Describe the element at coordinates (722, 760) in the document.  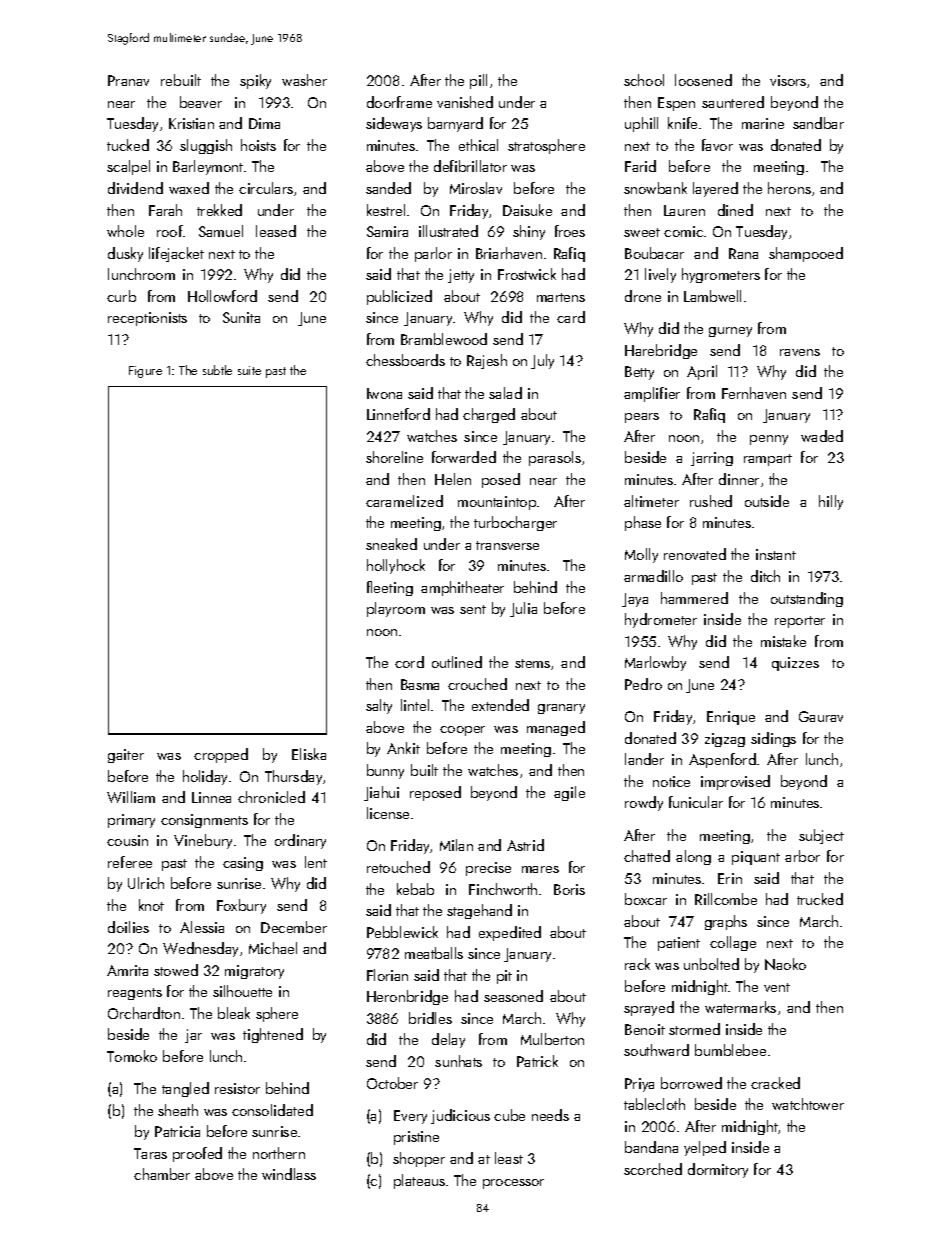
I see `Aspenford` at that location.
